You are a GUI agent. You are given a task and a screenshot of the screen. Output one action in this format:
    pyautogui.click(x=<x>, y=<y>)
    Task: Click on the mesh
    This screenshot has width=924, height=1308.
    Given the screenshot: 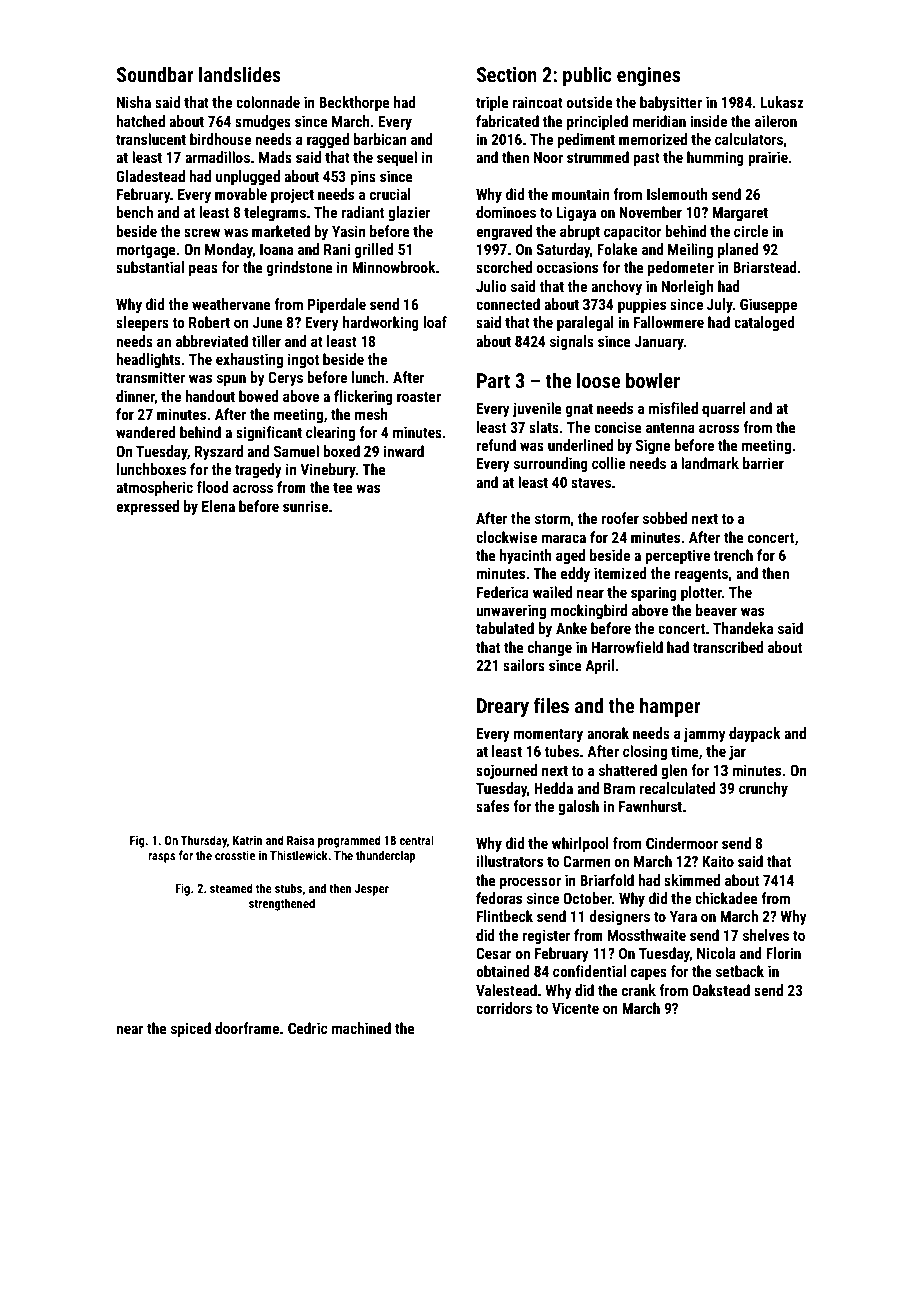 What is the action you would take?
    pyautogui.click(x=371, y=414)
